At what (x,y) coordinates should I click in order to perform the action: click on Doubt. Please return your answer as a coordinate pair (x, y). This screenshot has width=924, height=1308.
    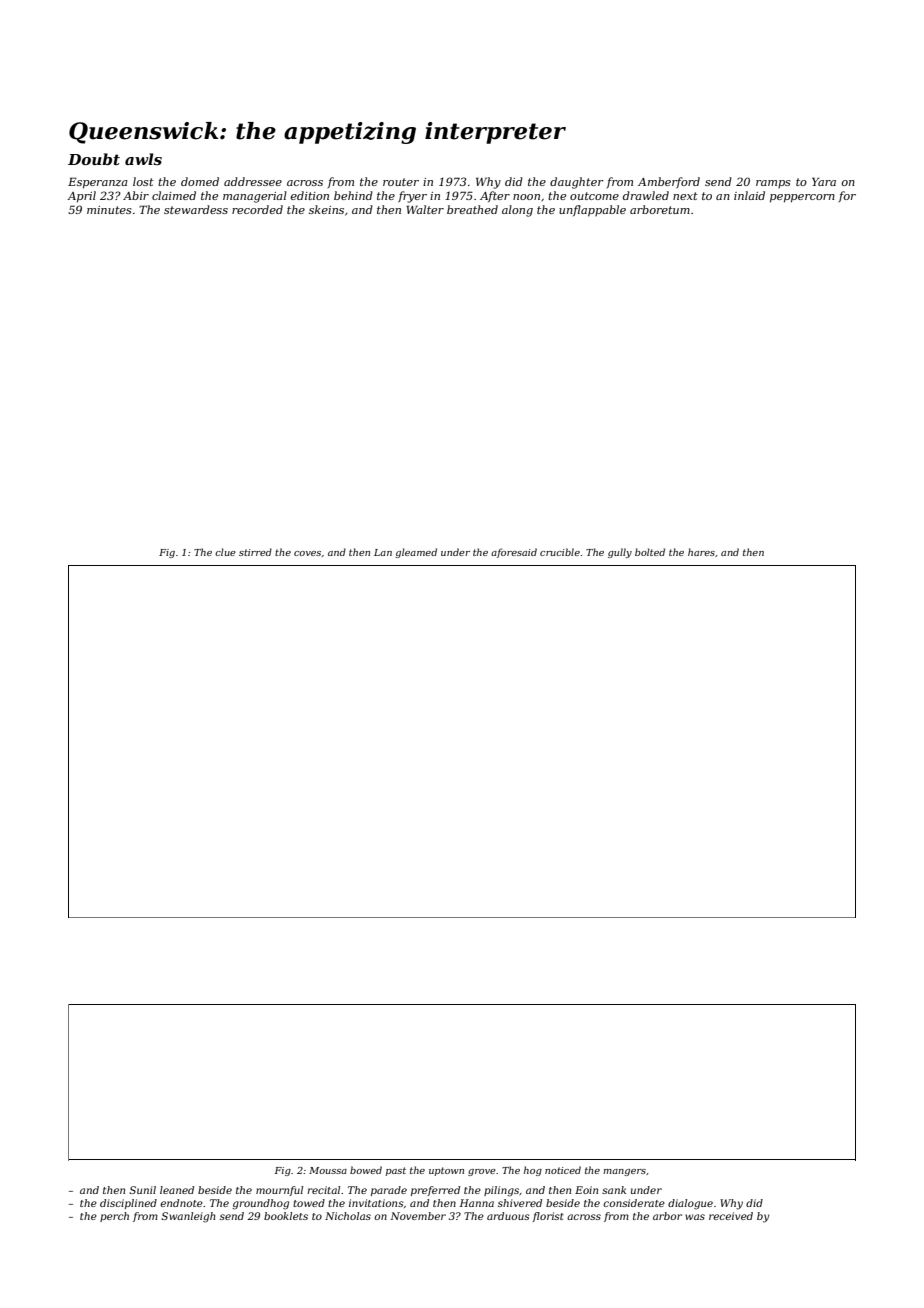
    Looking at the image, I should click on (94, 159).
